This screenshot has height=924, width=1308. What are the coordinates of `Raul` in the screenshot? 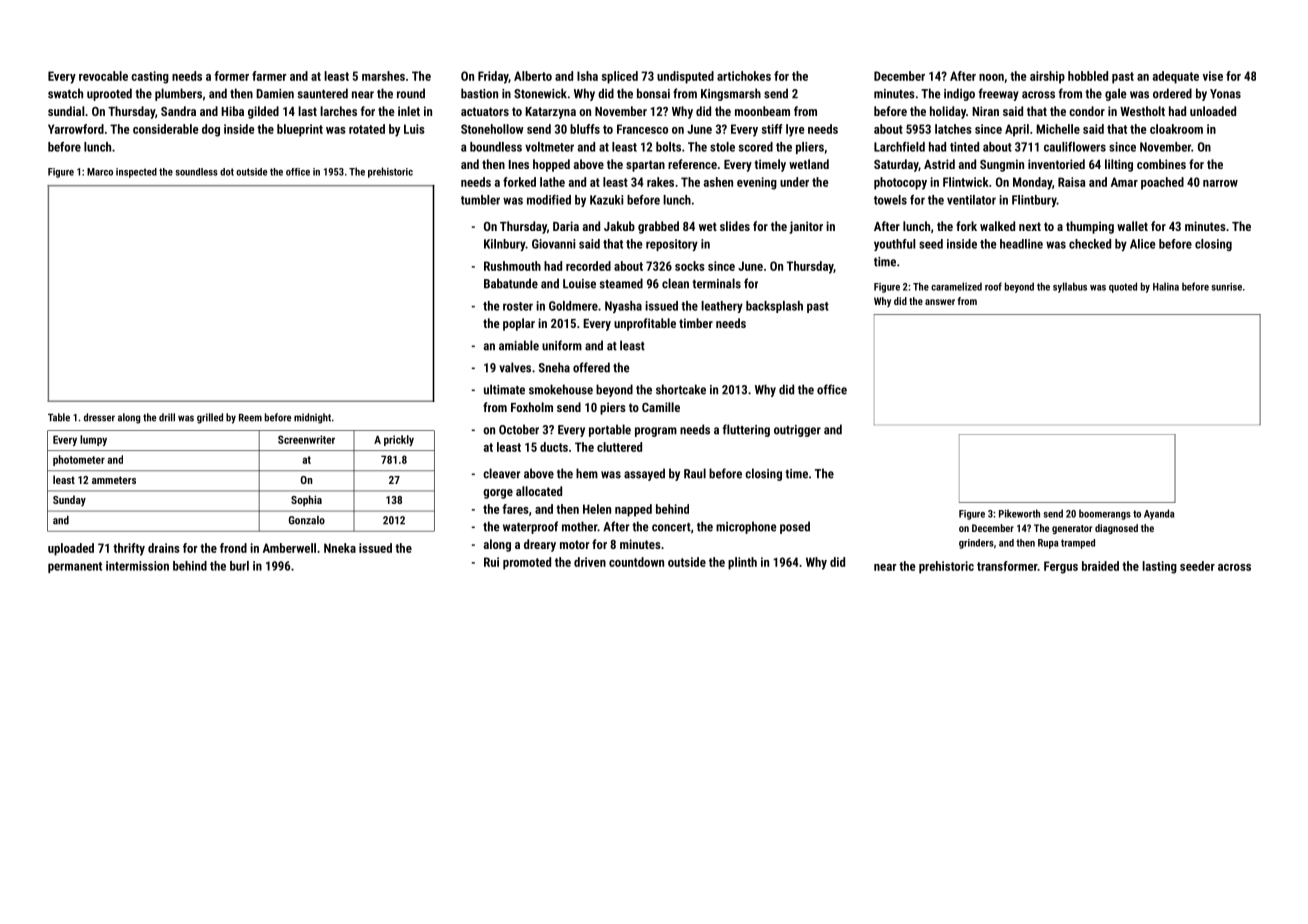 It's located at (695, 473).
